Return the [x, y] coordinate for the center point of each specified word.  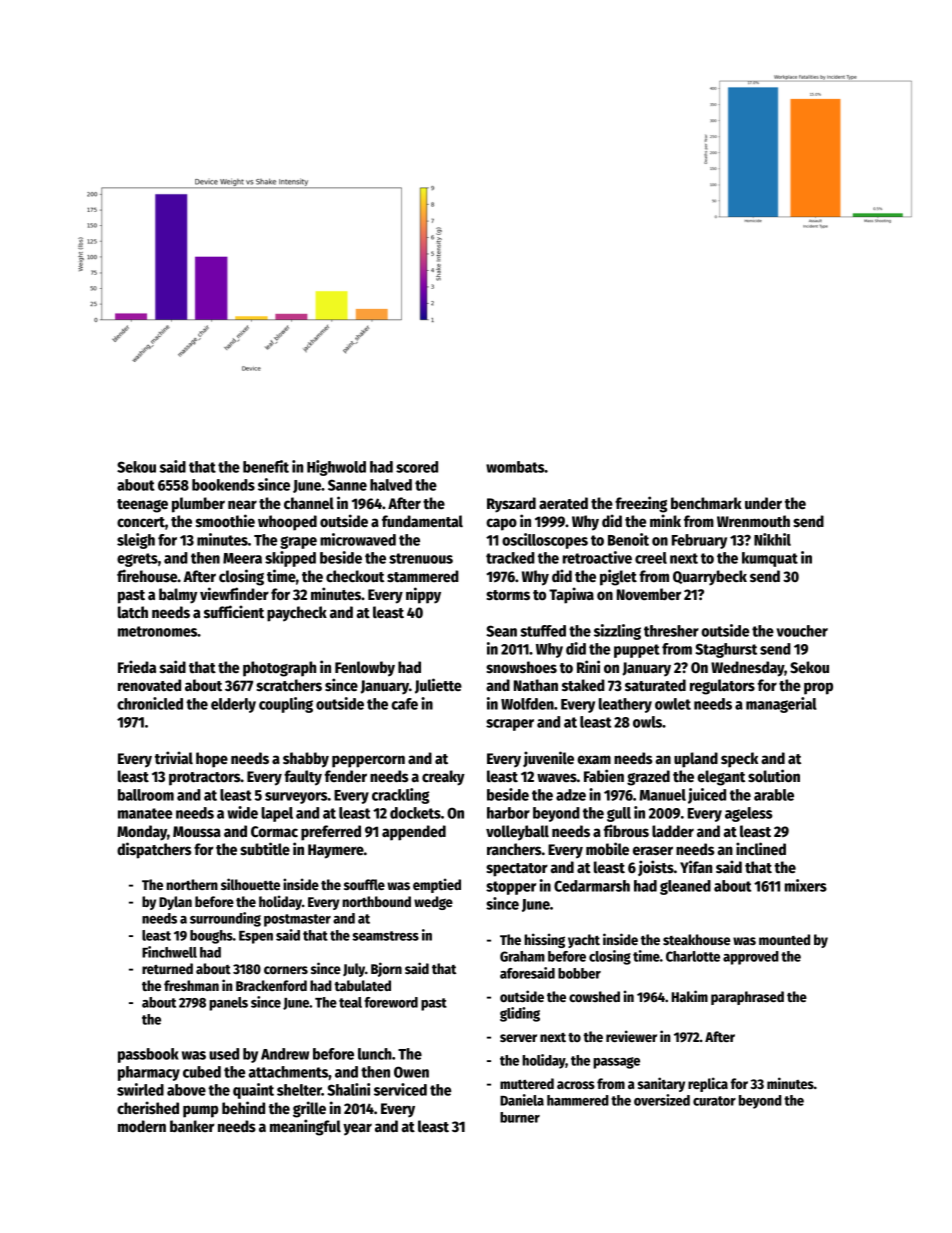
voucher [802, 631]
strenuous [421, 558]
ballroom [146, 795]
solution [774, 776]
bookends [223, 485]
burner [520, 1117]
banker [192, 1126]
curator [714, 1101]
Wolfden [527, 704]
